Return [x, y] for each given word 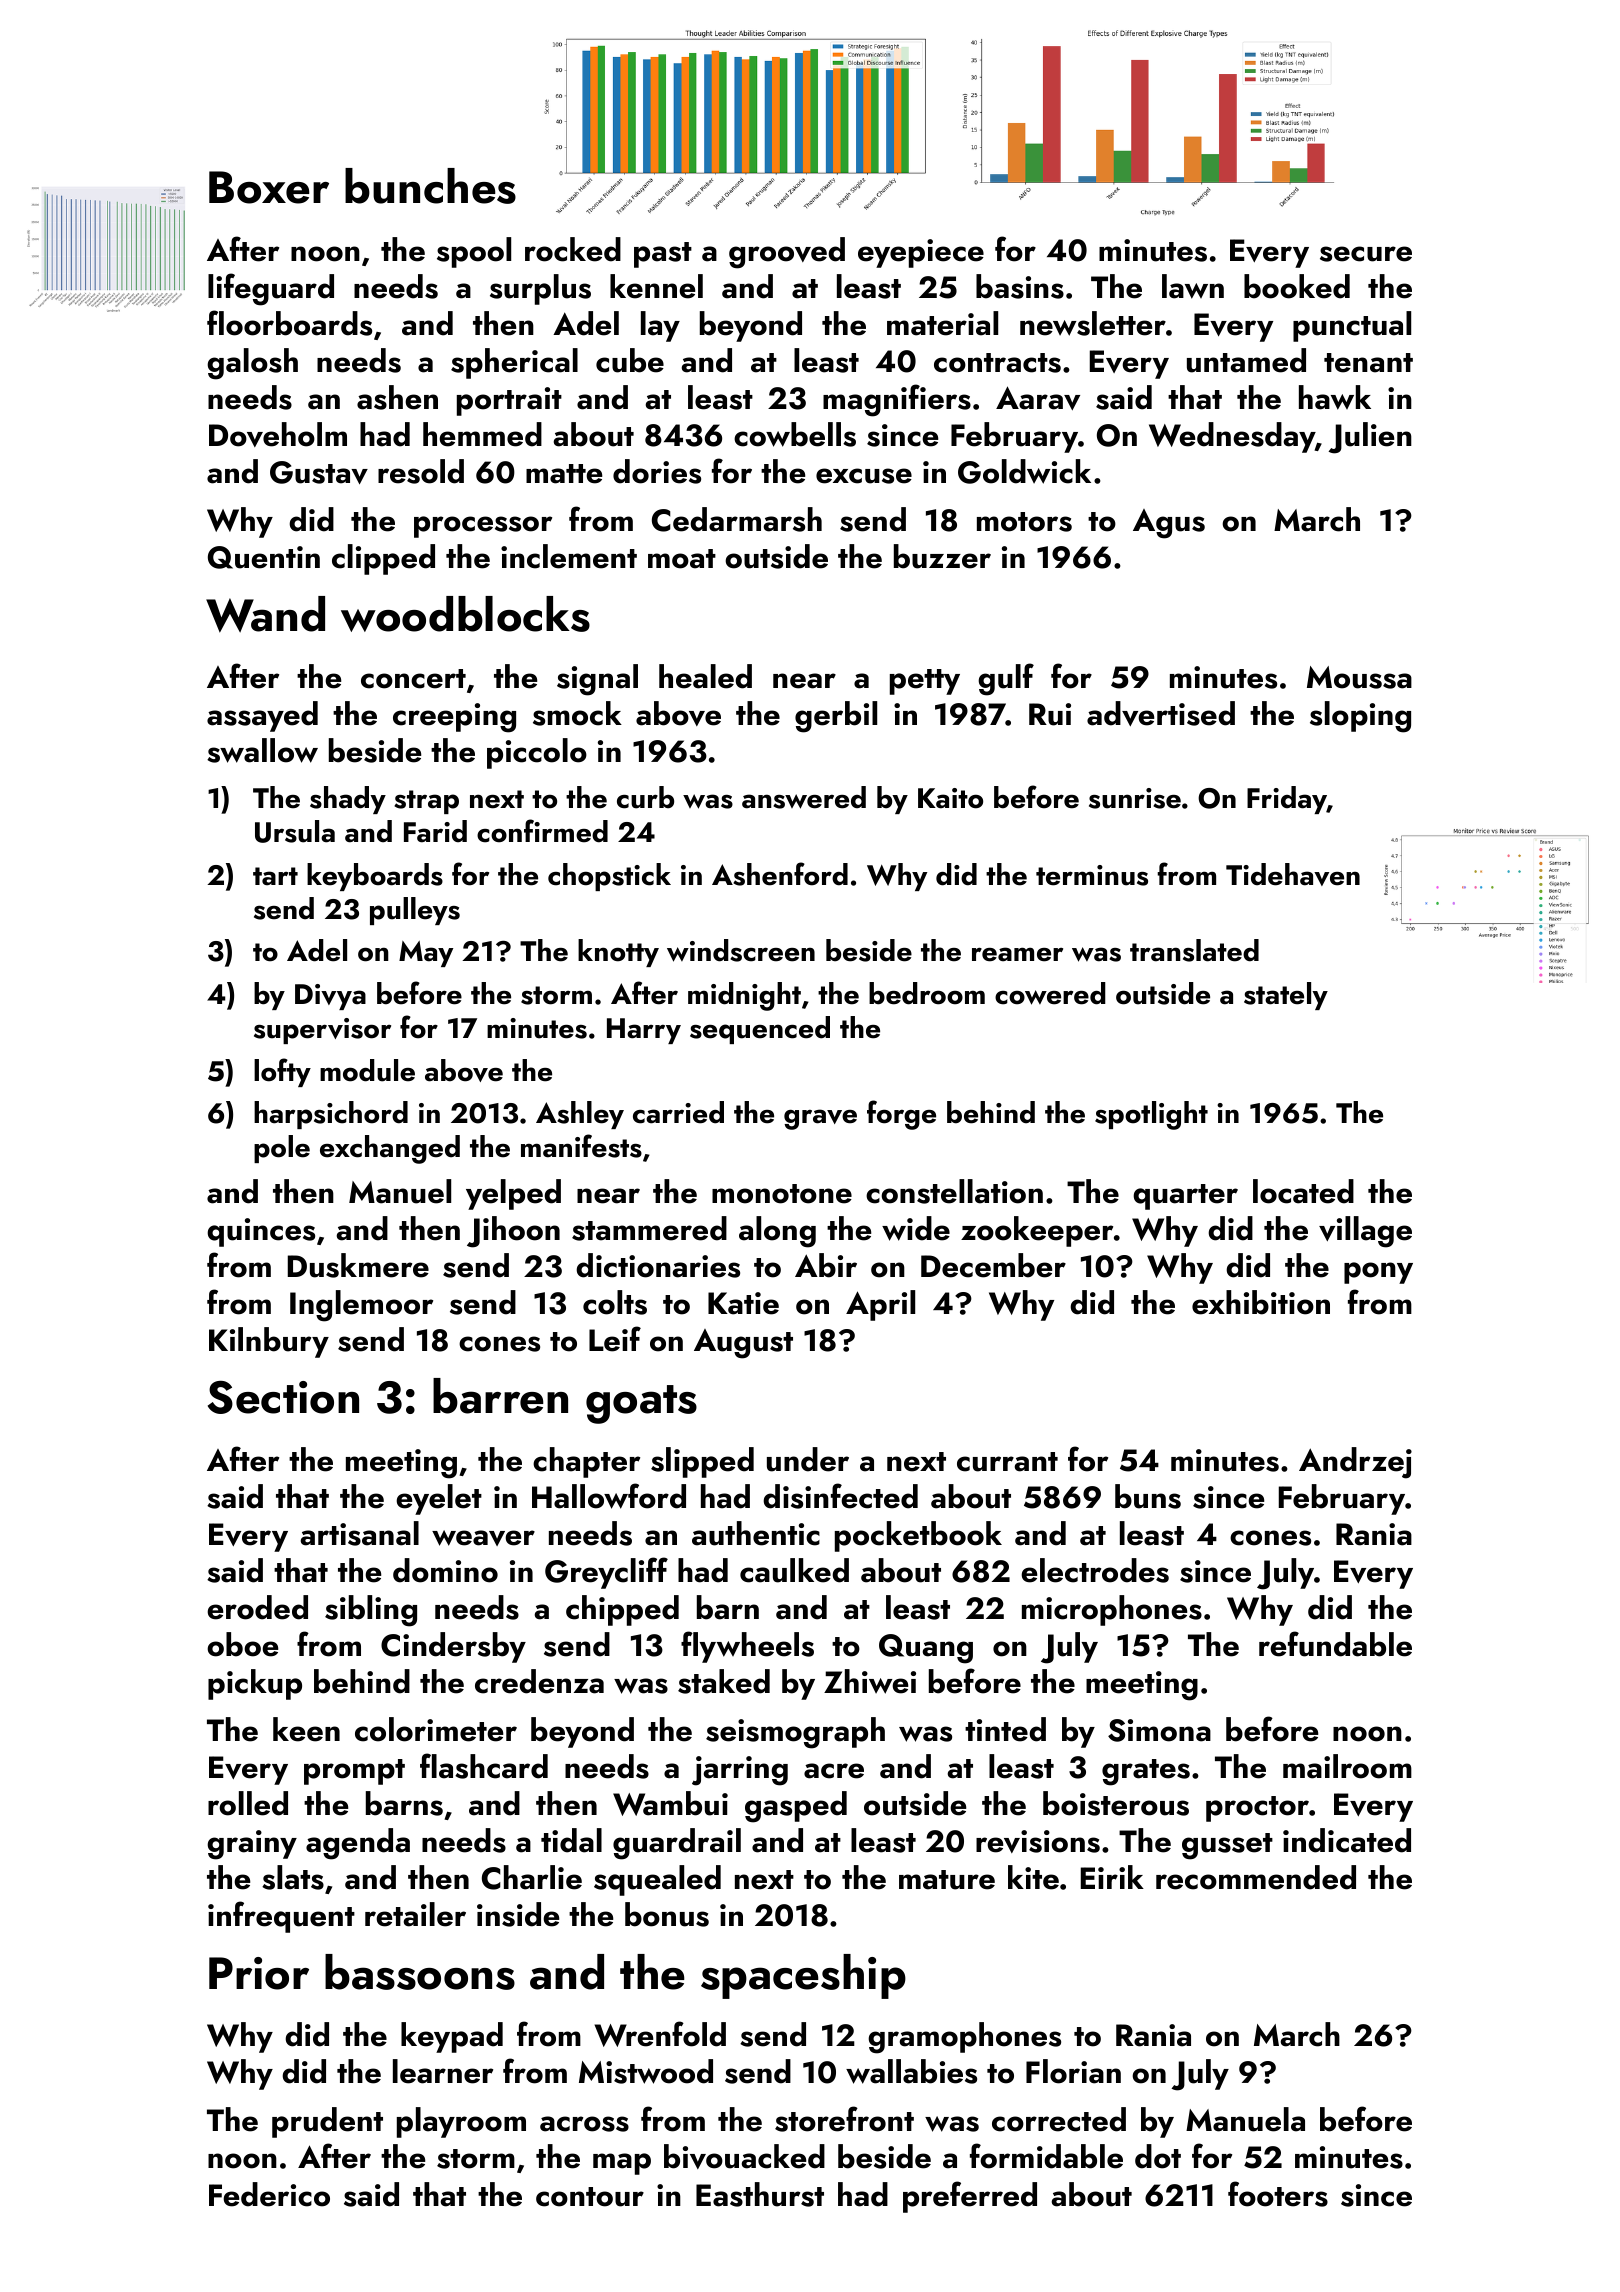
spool [474, 252]
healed [705, 676]
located [1303, 1191]
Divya [330, 997]
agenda [358, 1844]
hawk [1335, 397]
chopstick [609, 877]
